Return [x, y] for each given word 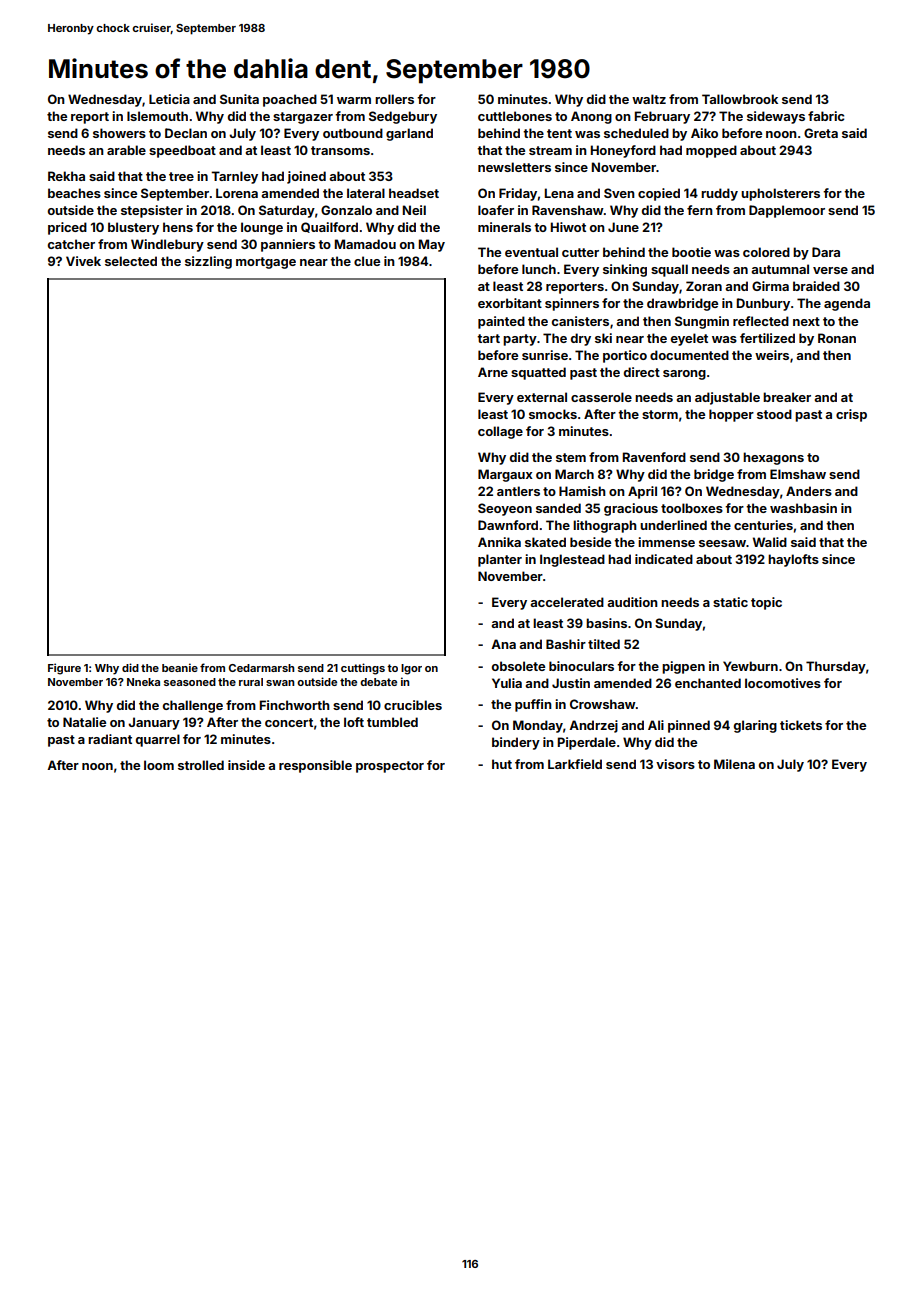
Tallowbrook [740, 99]
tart [488, 338]
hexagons [773, 458]
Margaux [505, 475]
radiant [110, 739]
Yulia [507, 683]
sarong [684, 375]
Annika [499, 542]
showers [119, 133]
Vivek [83, 261]
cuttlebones [515, 116]
